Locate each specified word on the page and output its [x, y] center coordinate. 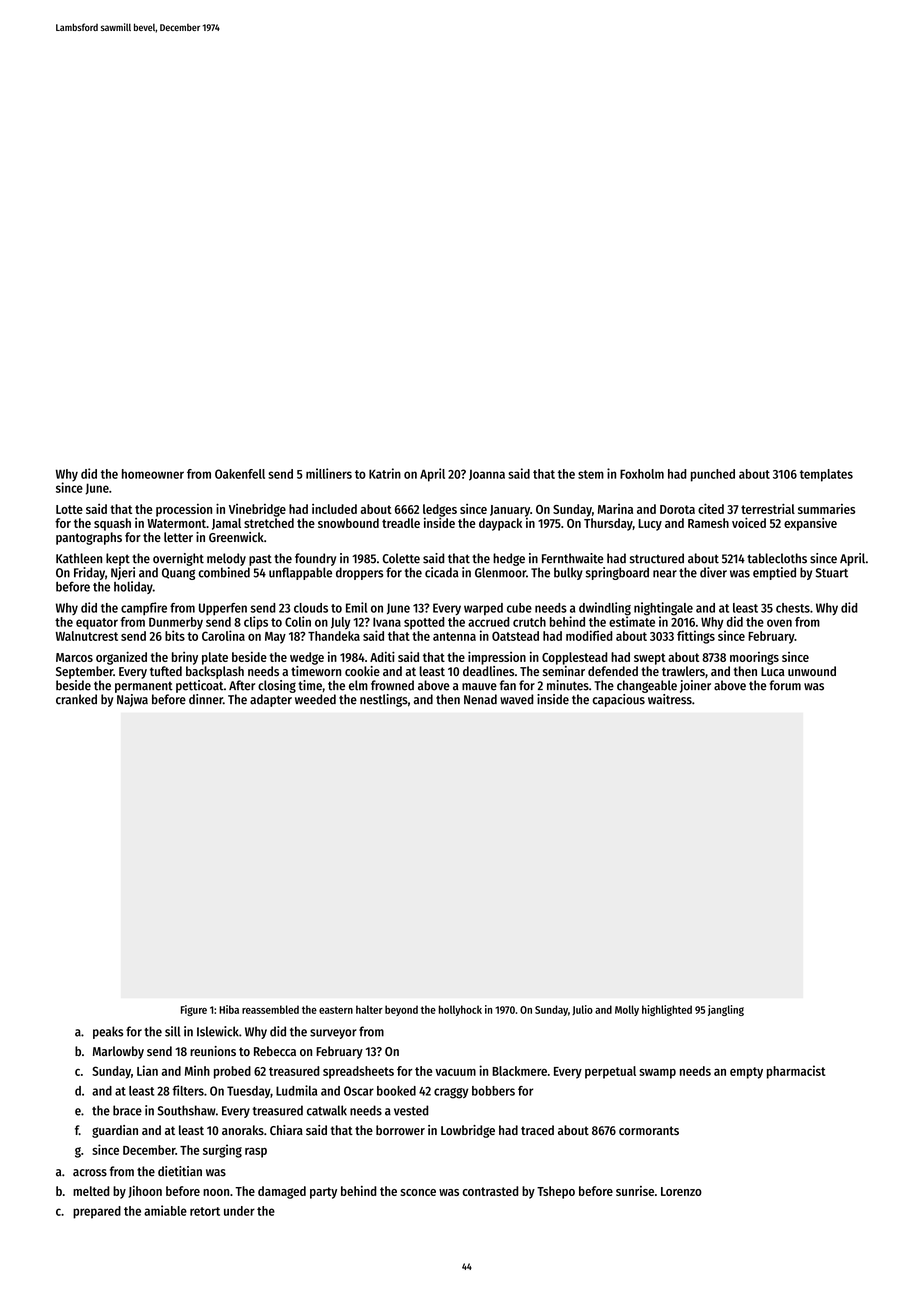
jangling [726, 1010]
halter [369, 1009]
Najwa [132, 700]
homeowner [153, 474]
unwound [812, 671]
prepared [97, 1212]
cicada [442, 572]
